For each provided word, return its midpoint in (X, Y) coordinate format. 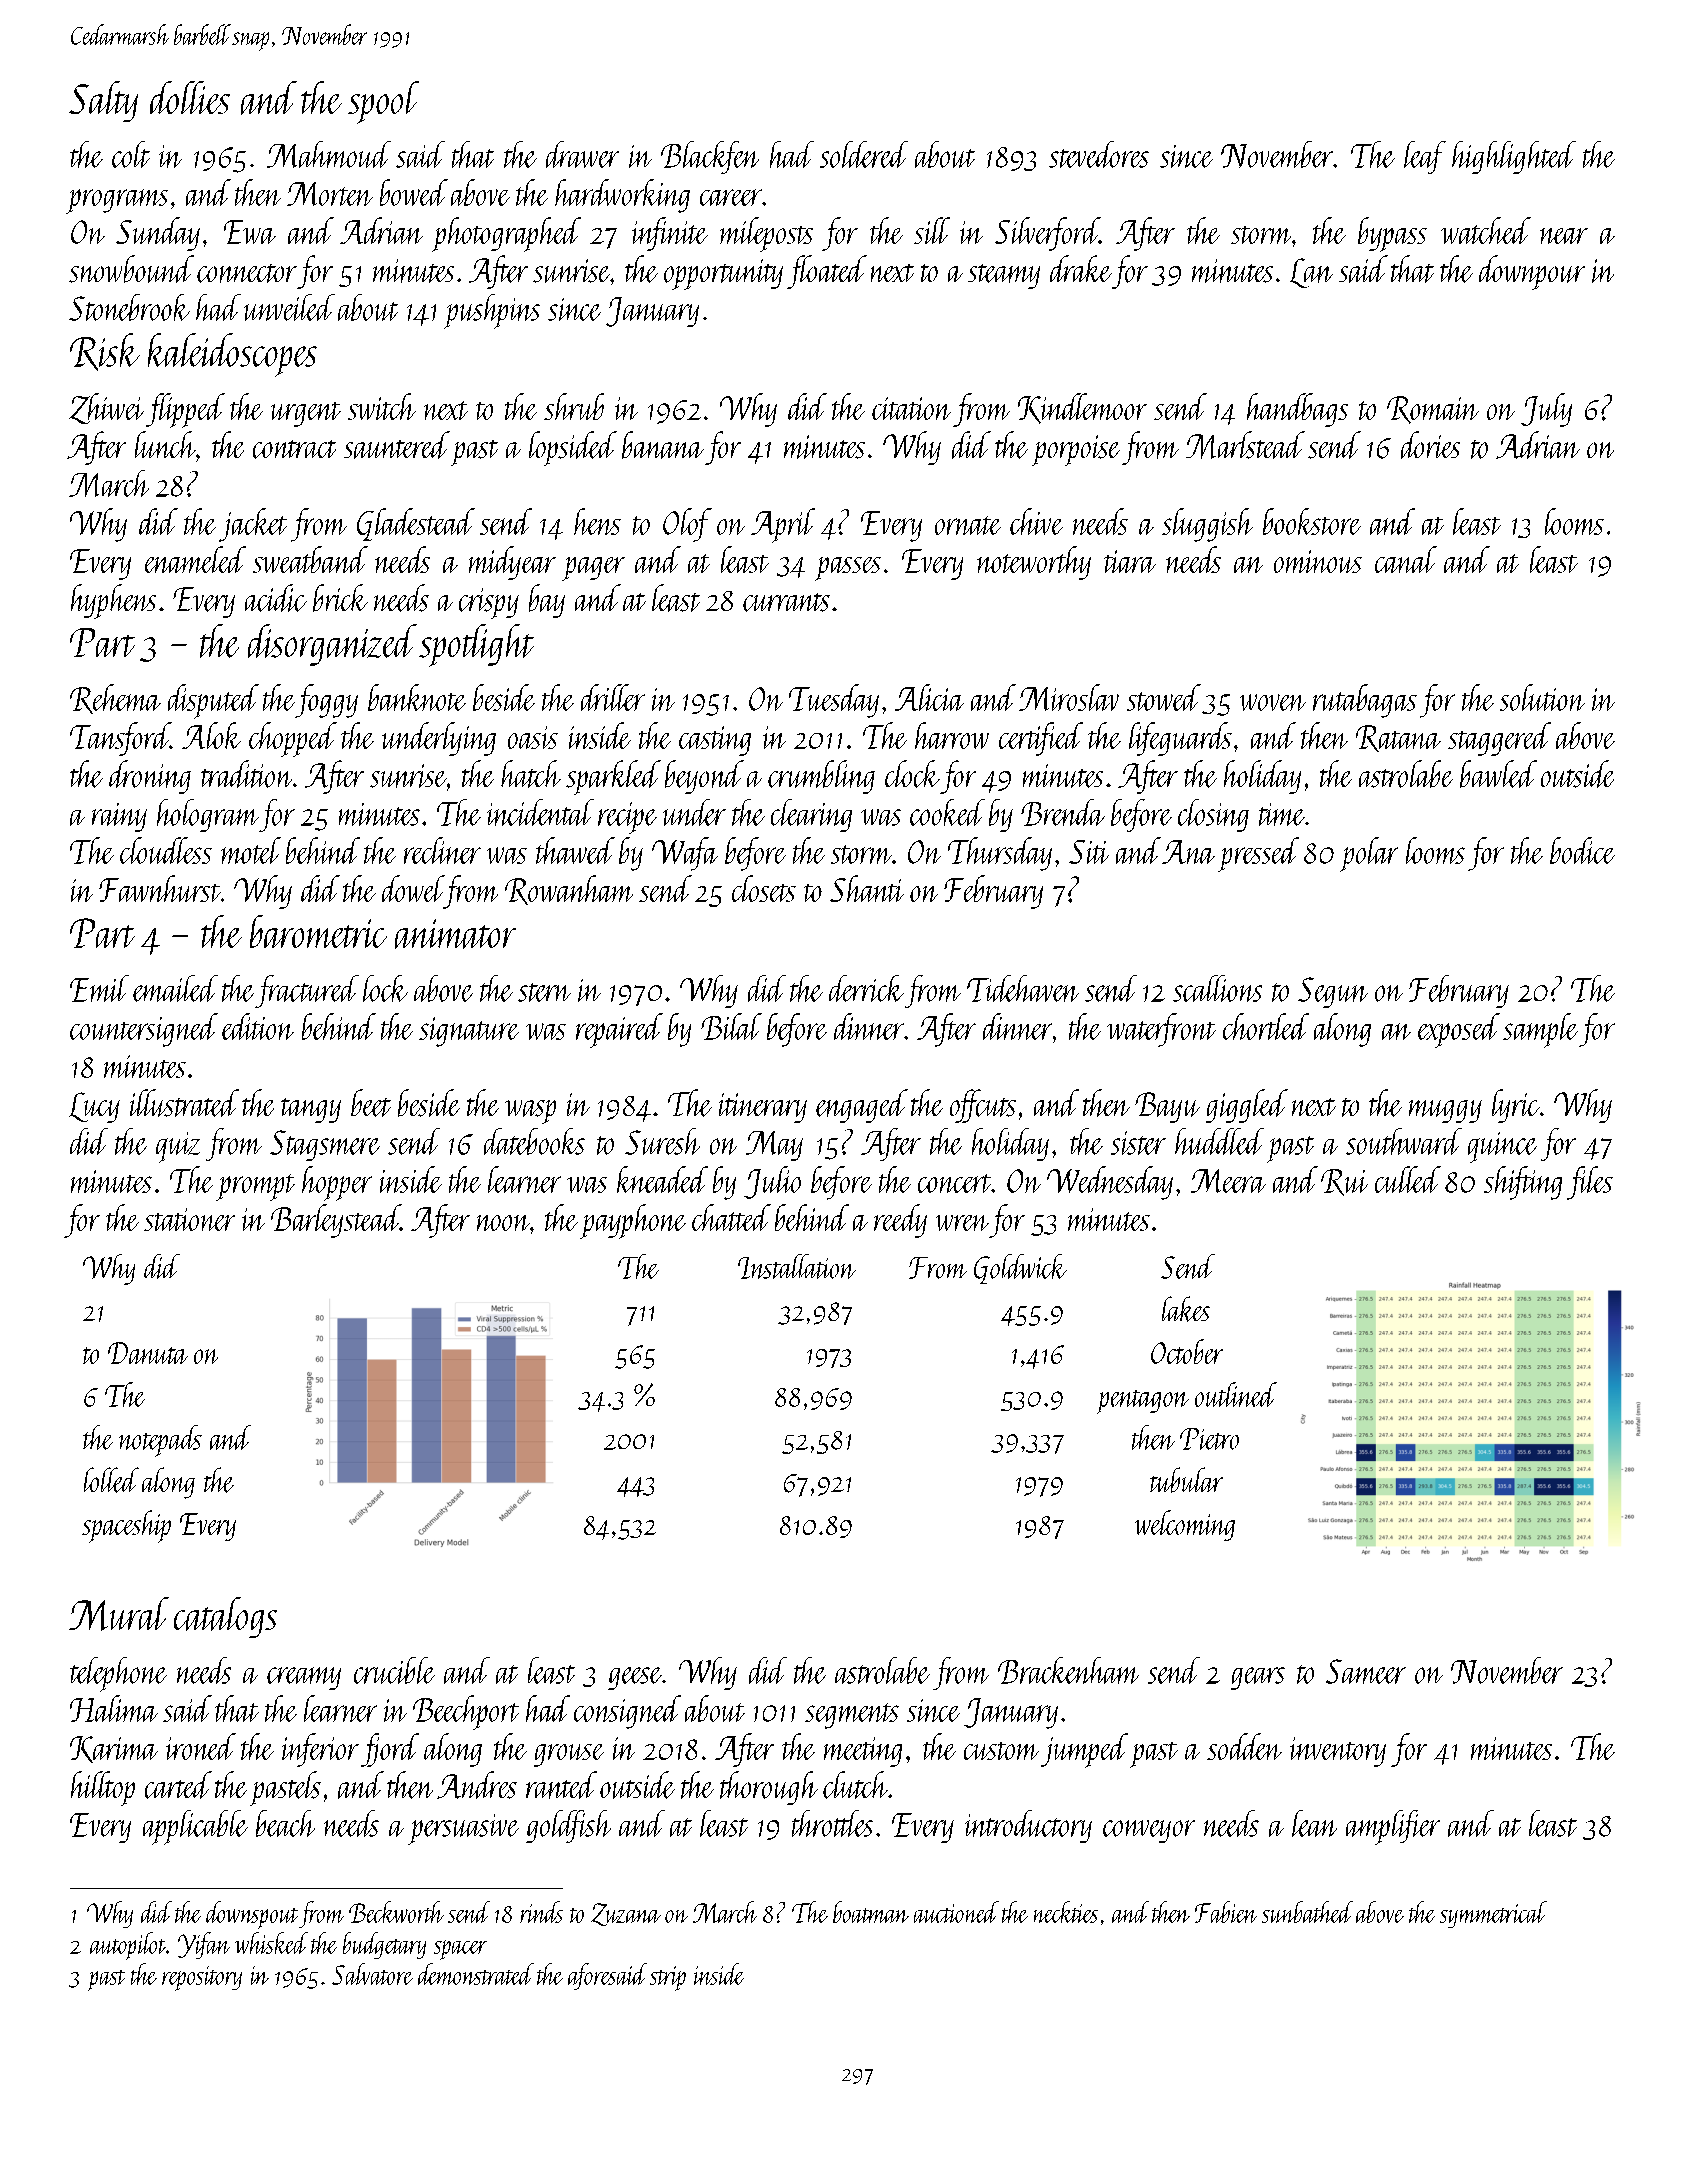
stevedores (1099, 154)
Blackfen (710, 157)
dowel (413, 888)
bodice (1582, 850)
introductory (1028, 1826)
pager (593, 569)
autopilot (128, 1946)
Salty (103, 101)
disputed (213, 701)
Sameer (1366, 1671)
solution (1542, 697)
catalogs (225, 1617)
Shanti (867, 888)
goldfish (568, 1826)
